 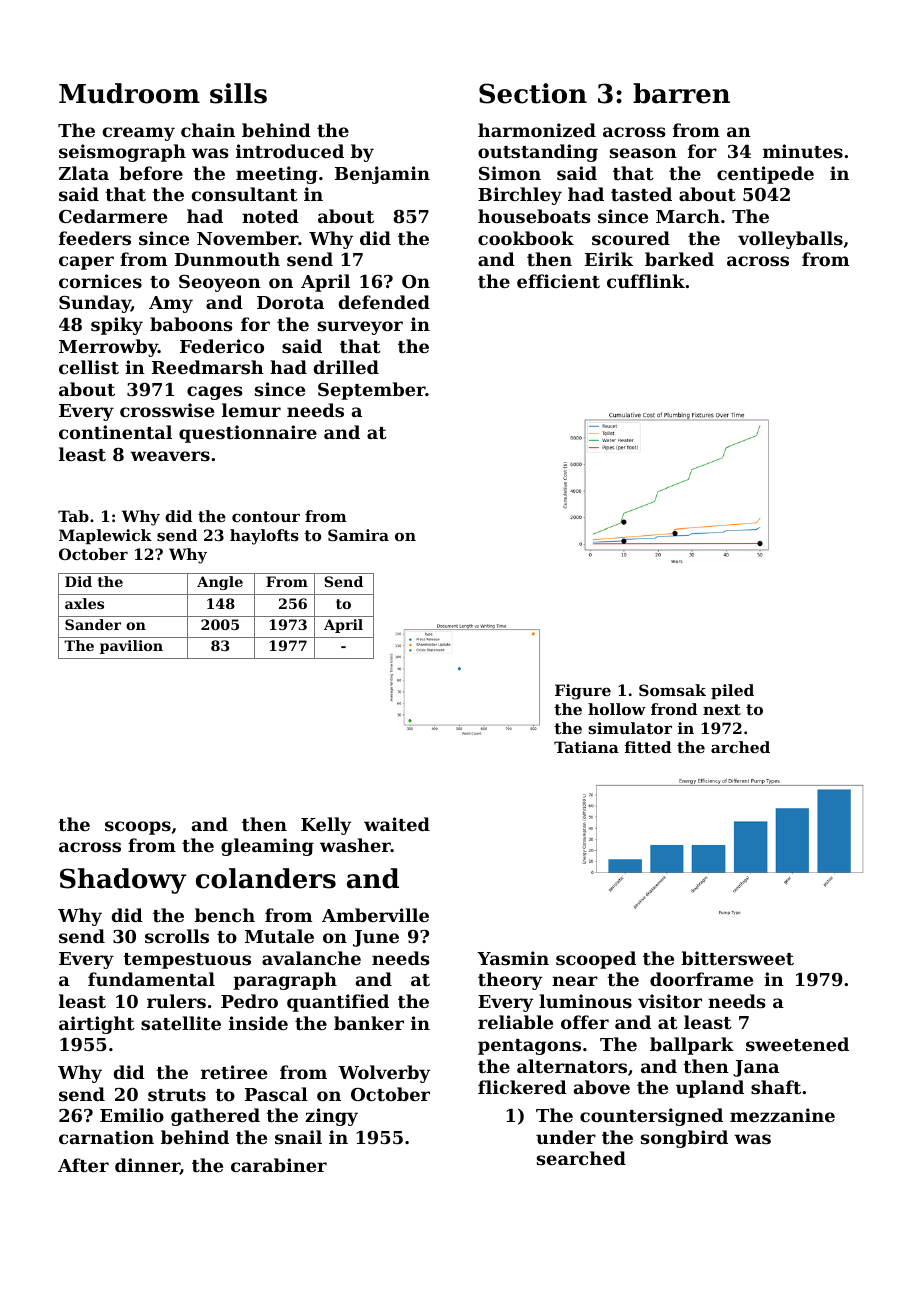 I want to click on Section, so click(x=533, y=93).
